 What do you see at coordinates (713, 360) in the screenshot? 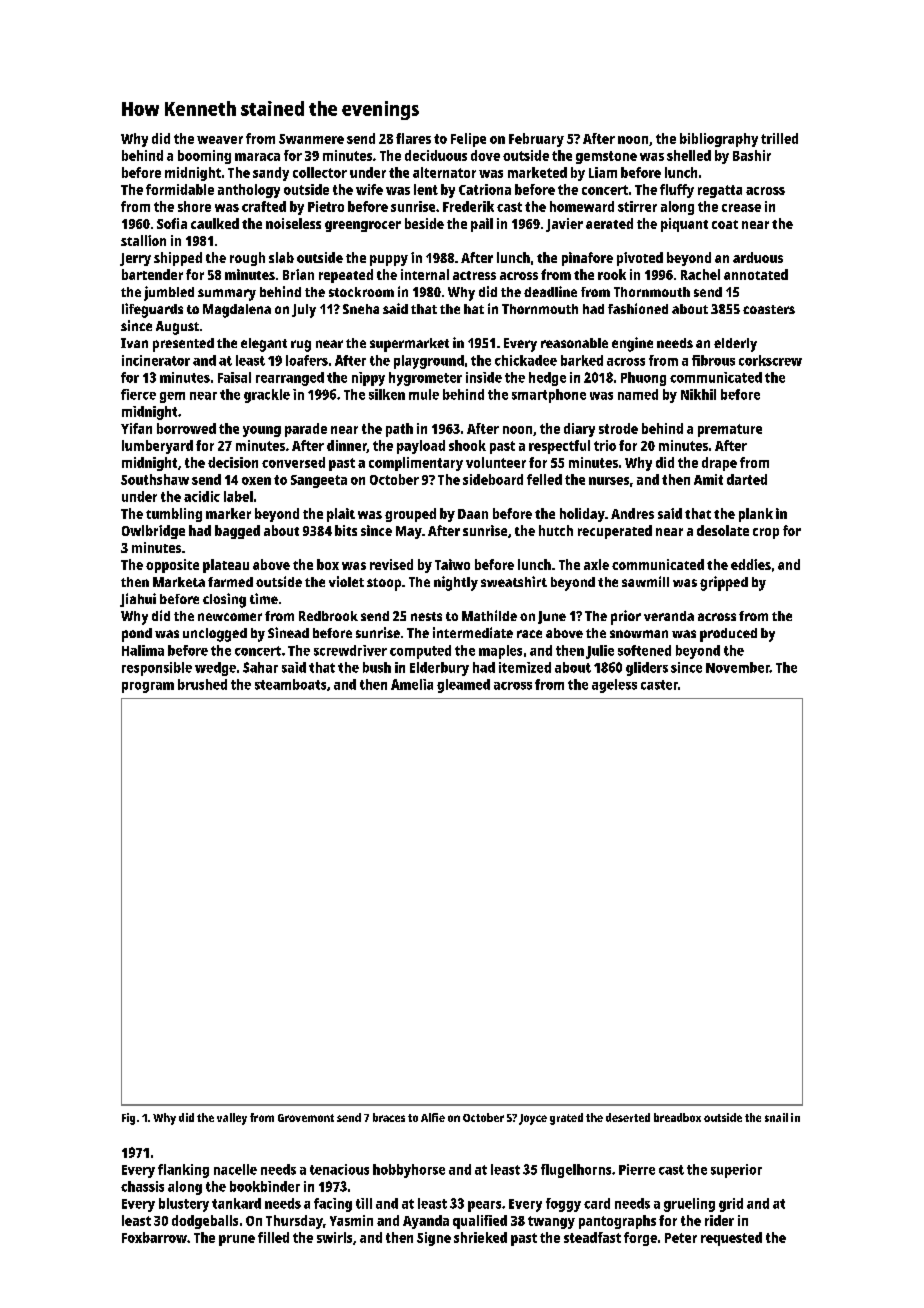
I see `fibrous` at bounding box center [713, 360].
